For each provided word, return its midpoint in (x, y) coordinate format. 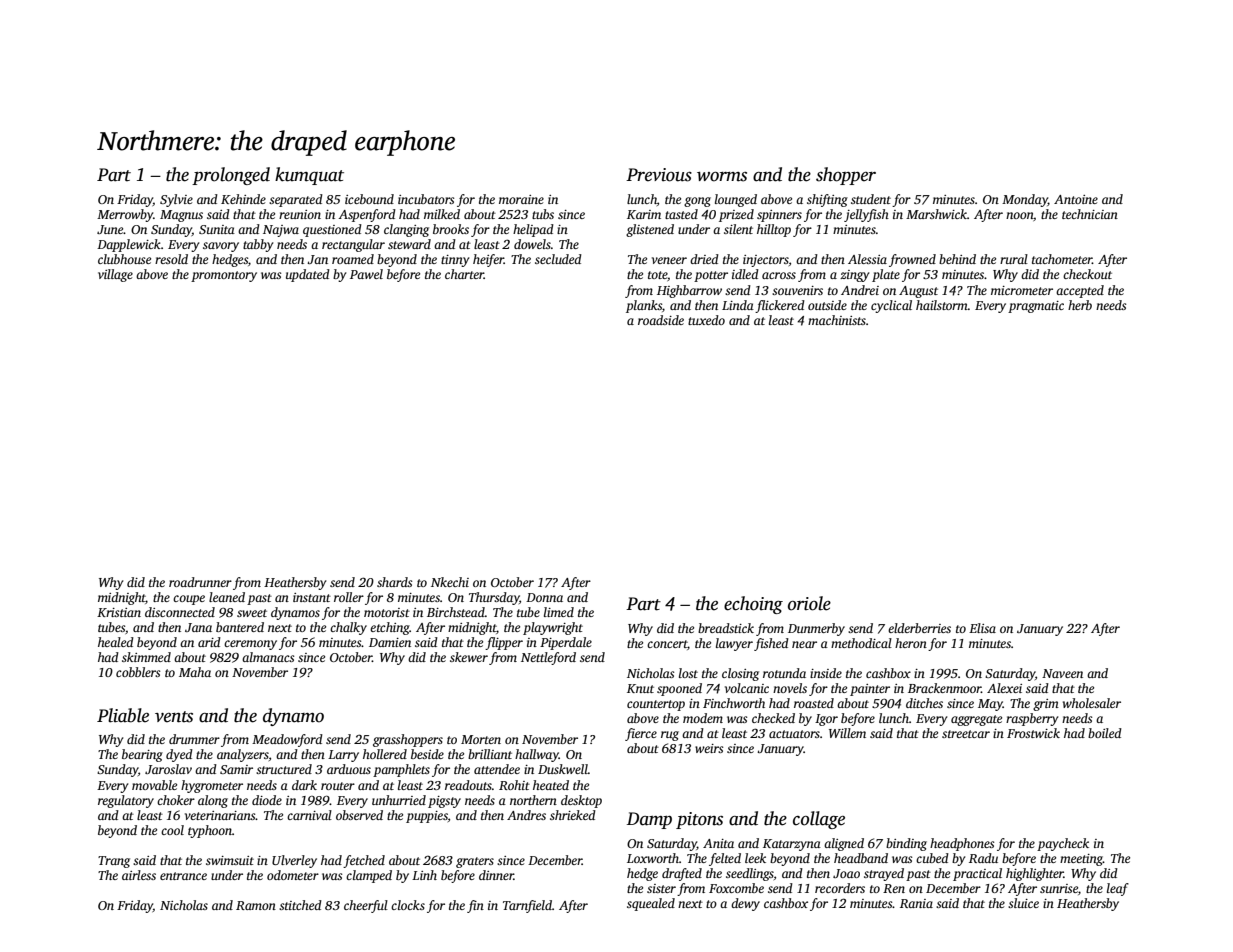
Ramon (256, 905)
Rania (916, 903)
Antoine (1076, 199)
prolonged (231, 176)
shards (394, 582)
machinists (837, 320)
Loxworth (653, 858)
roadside (661, 320)
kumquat (309, 176)
